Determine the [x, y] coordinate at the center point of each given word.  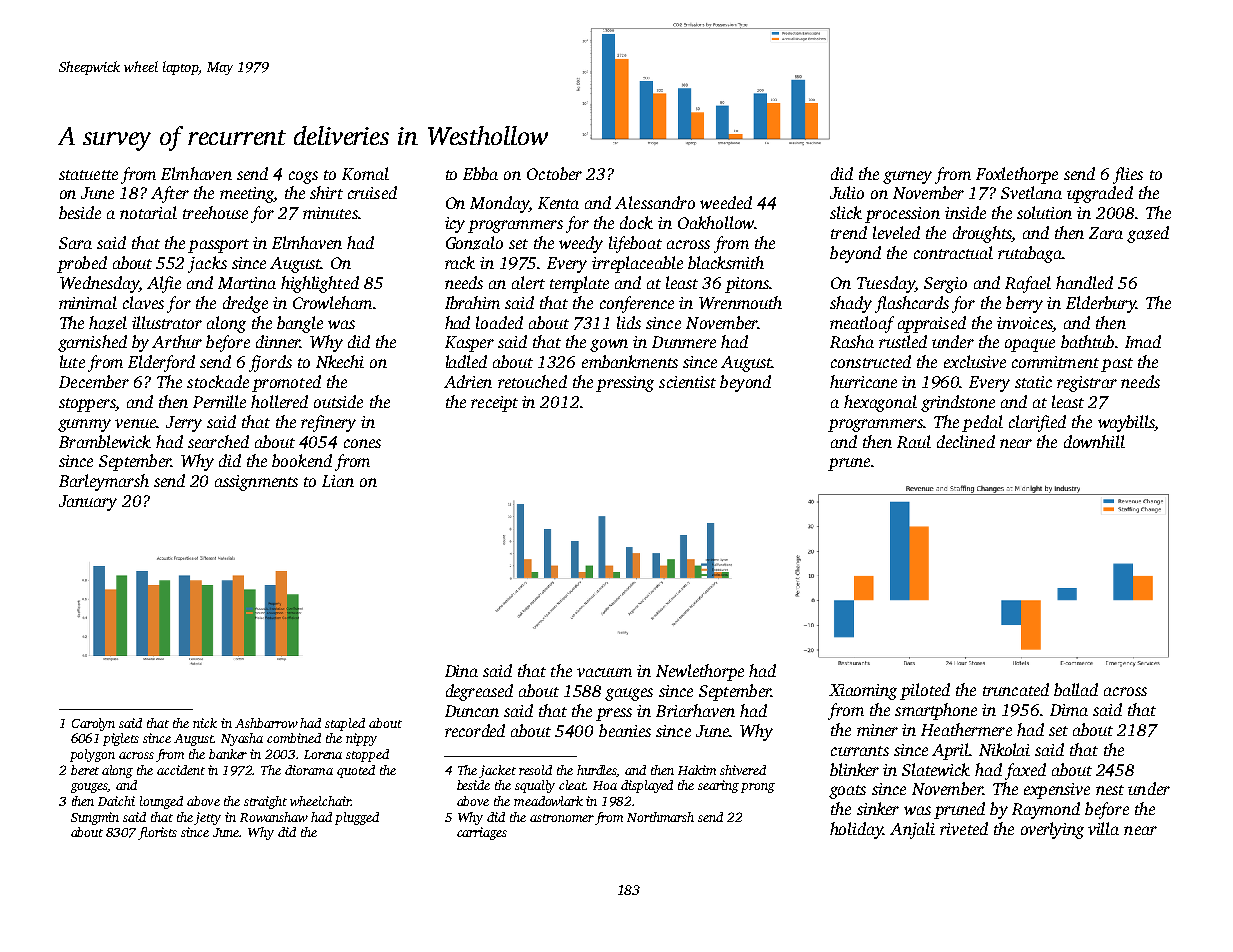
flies [1128, 175]
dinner [278, 341]
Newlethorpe [700, 672]
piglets [121, 739]
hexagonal [880, 403]
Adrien [468, 381]
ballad [1076, 689]
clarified [1037, 423]
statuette [88, 175]
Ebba [480, 173]
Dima [1069, 710]
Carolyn [93, 724]
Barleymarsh [104, 482]
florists [157, 833]
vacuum [604, 672]
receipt [494, 404]
